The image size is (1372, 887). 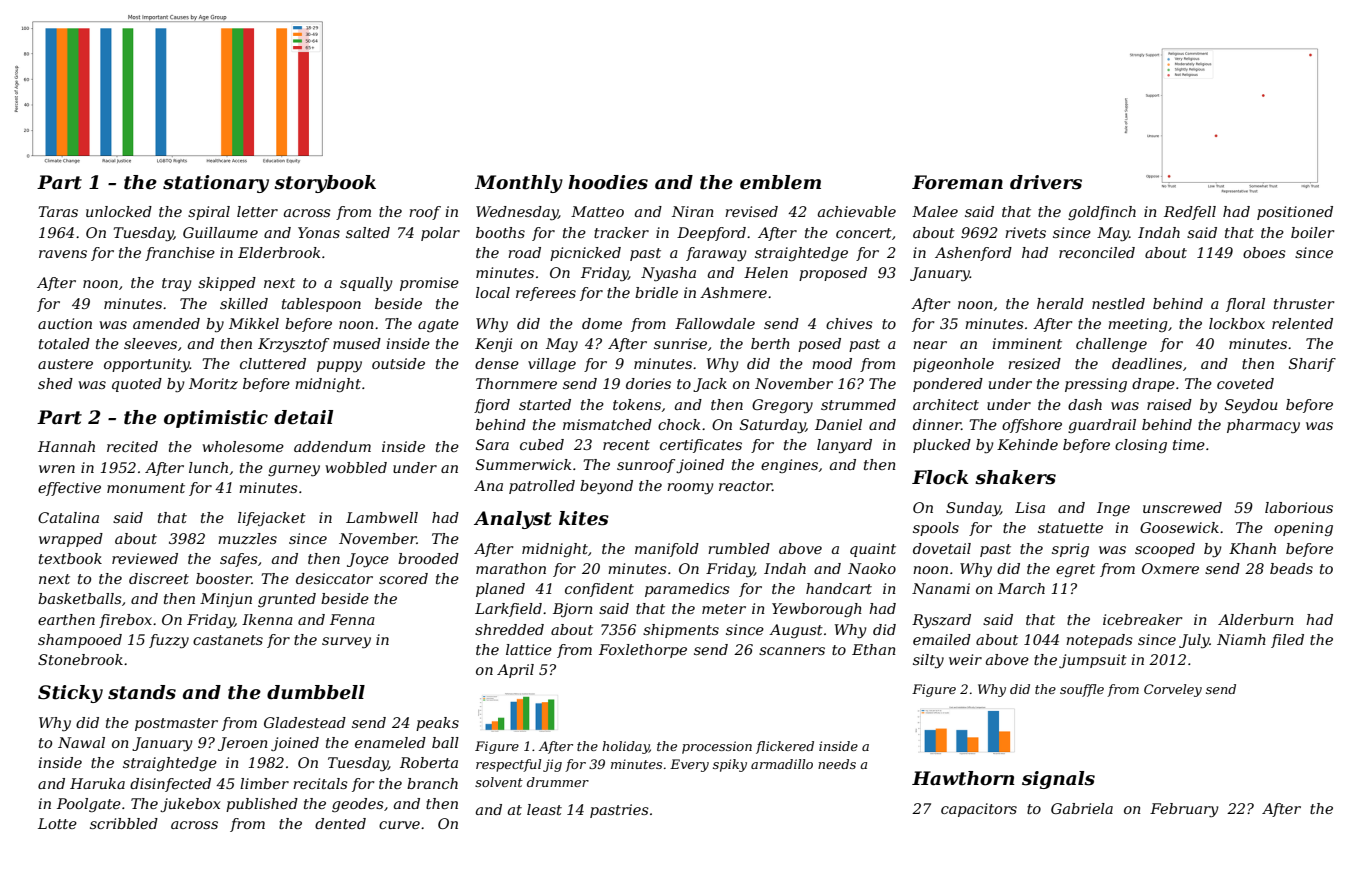 I want to click on Yonas, so click(x=319, y=232).
